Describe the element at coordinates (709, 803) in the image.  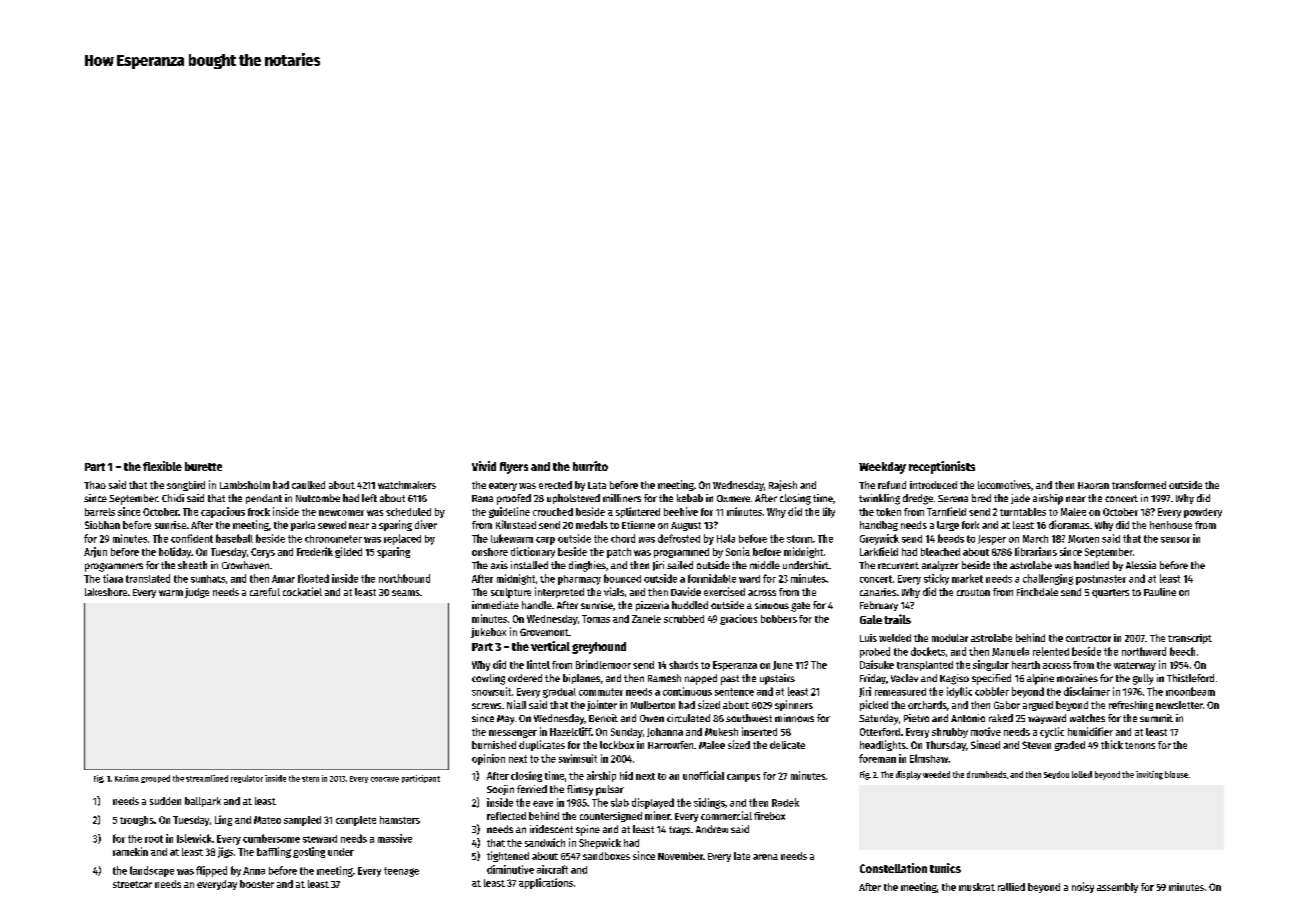
I see `sidings` at that location.
